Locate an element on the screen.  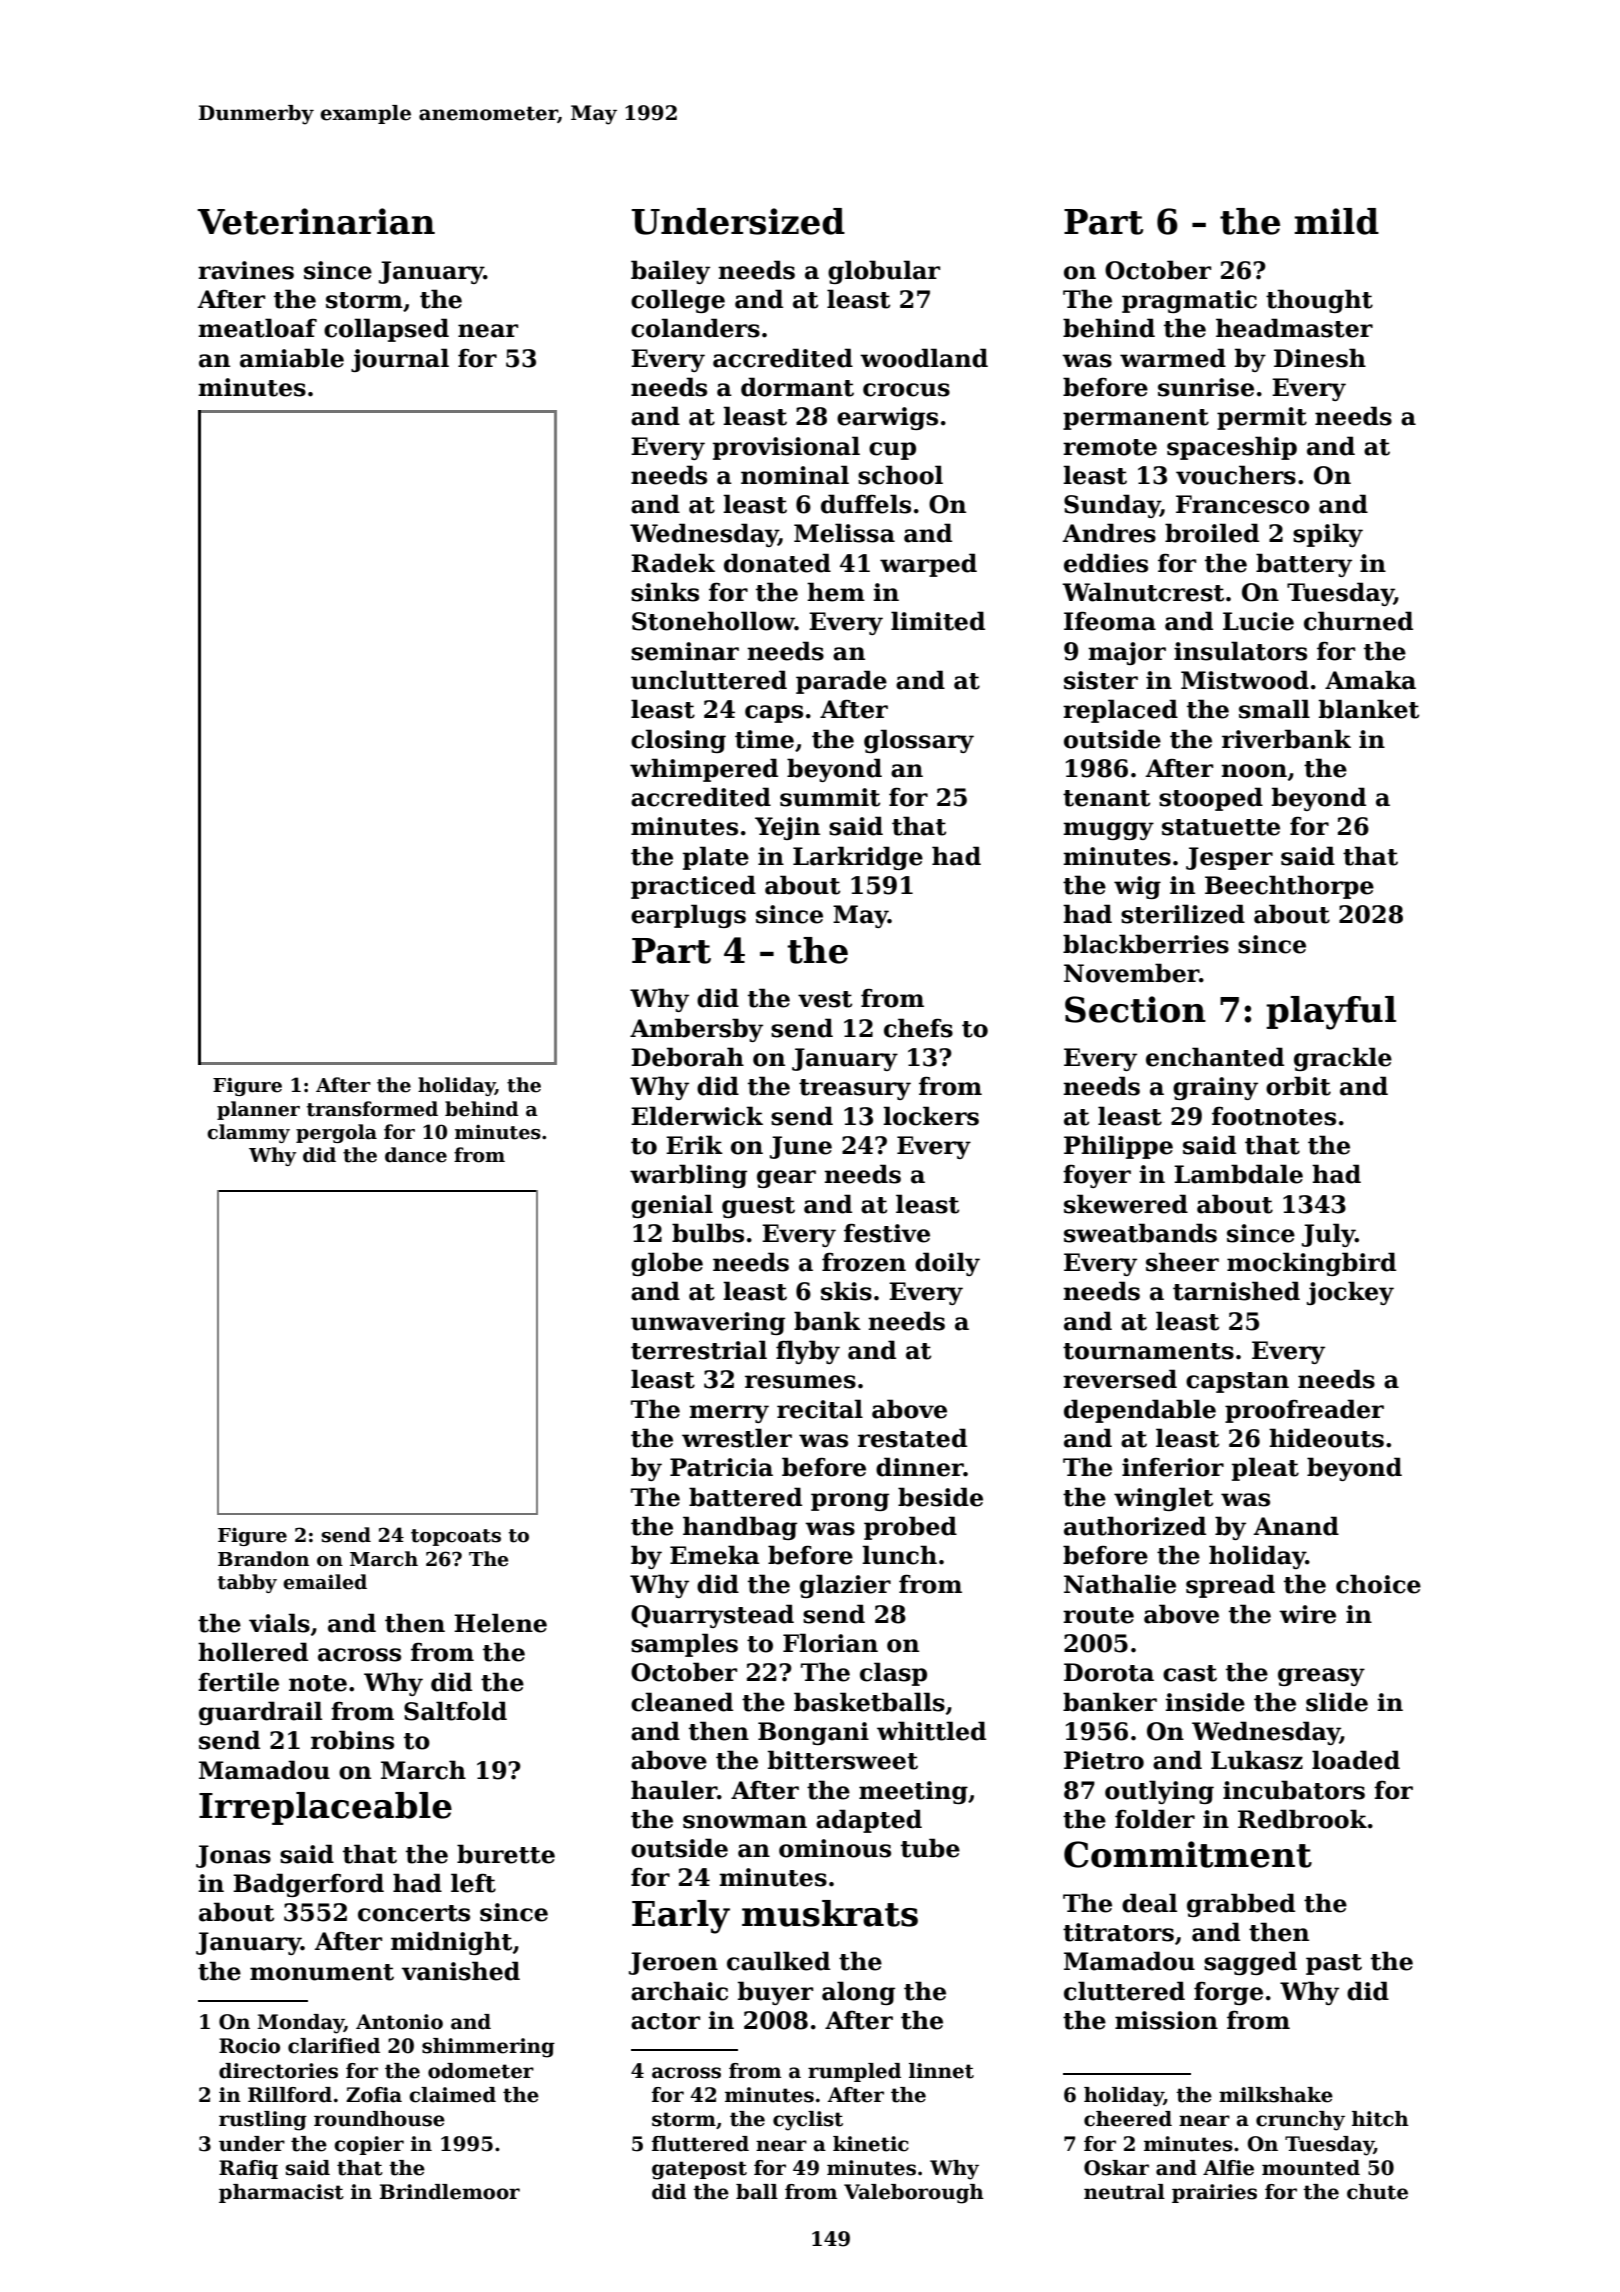
Valeborough is located at coordinates (914, 2194).
